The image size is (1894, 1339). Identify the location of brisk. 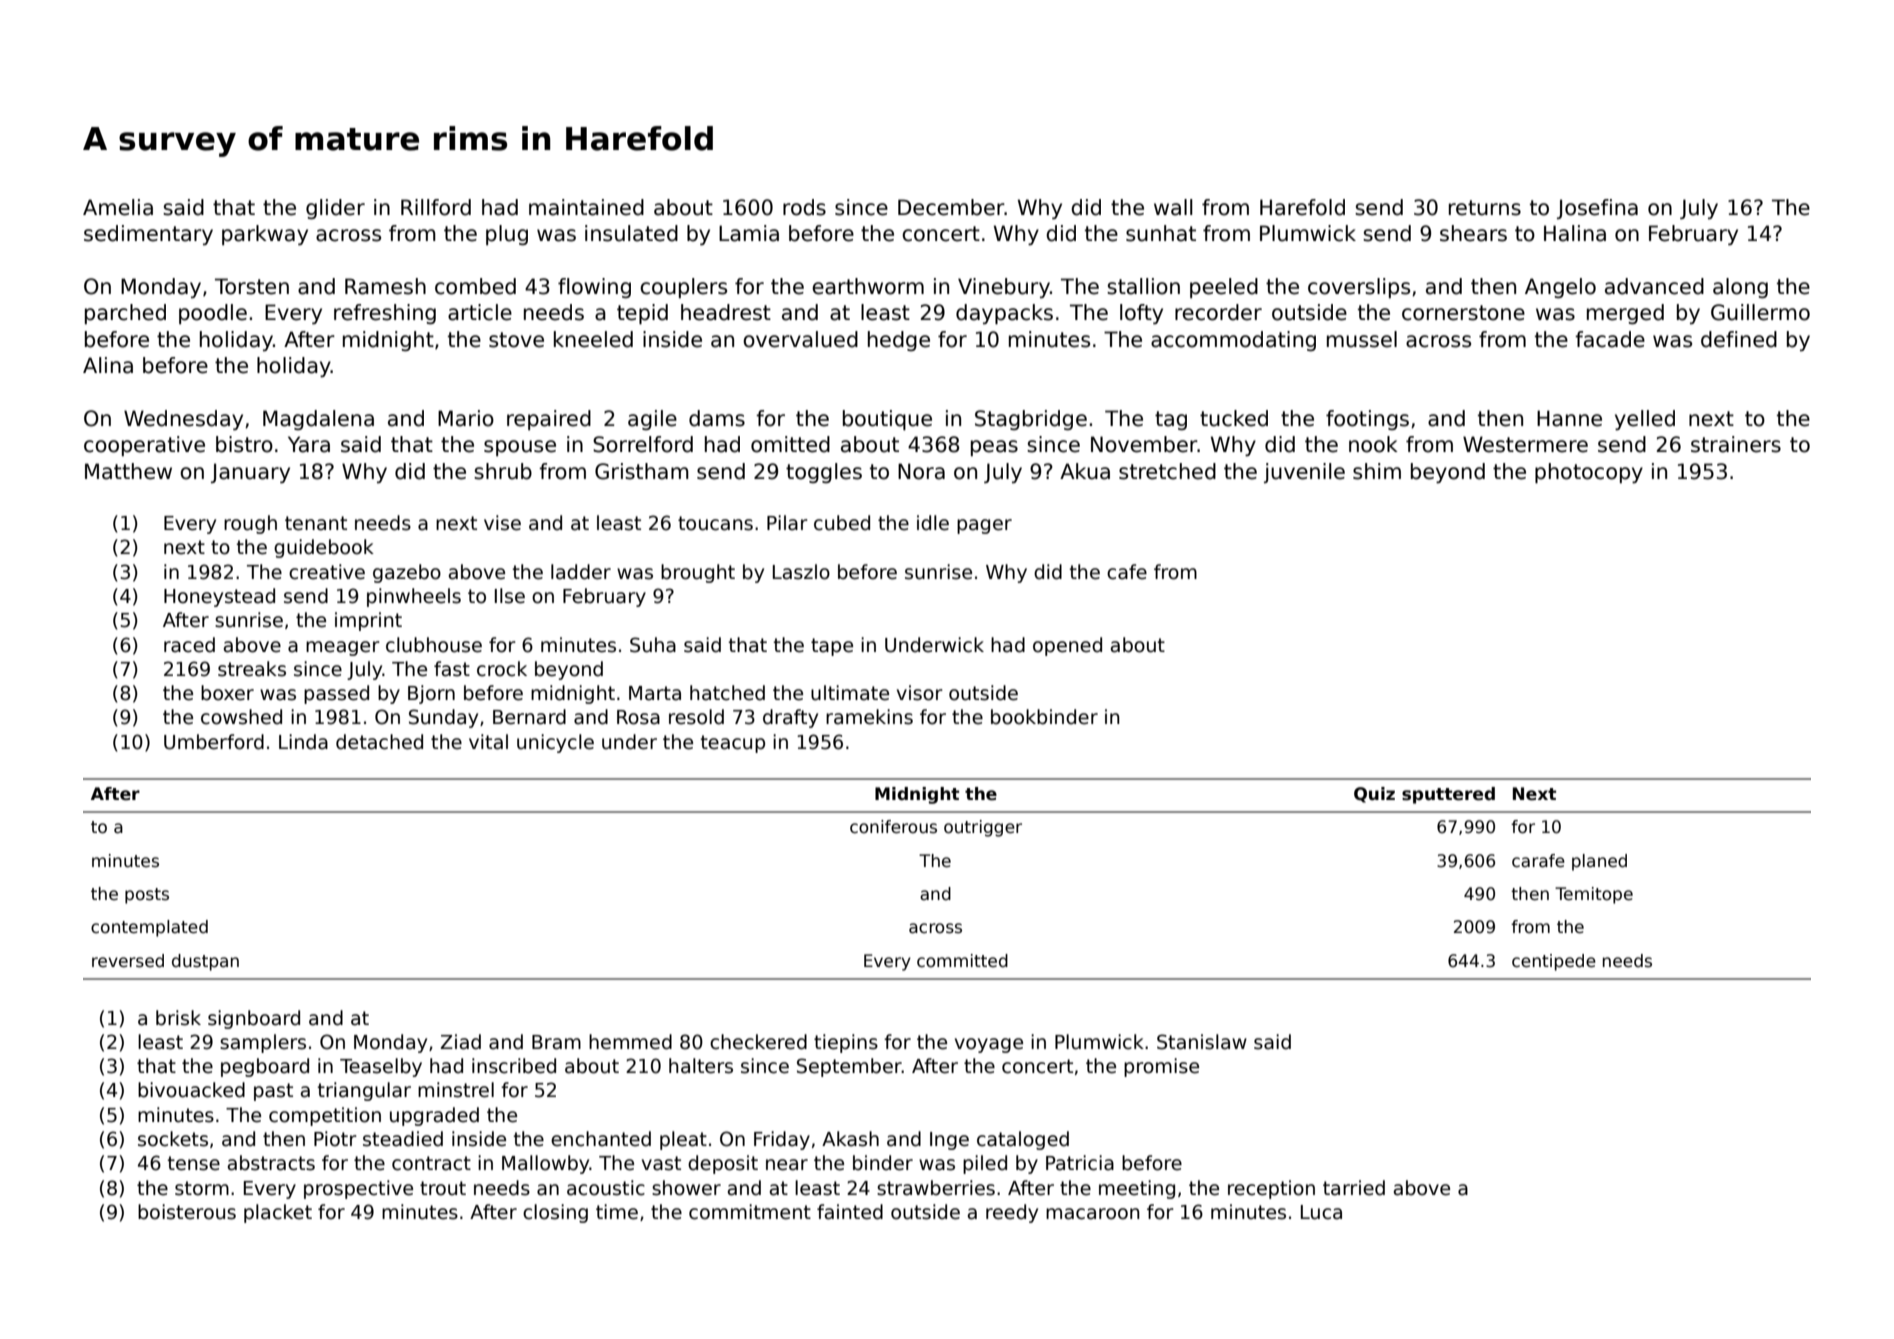
(178, 1018).
